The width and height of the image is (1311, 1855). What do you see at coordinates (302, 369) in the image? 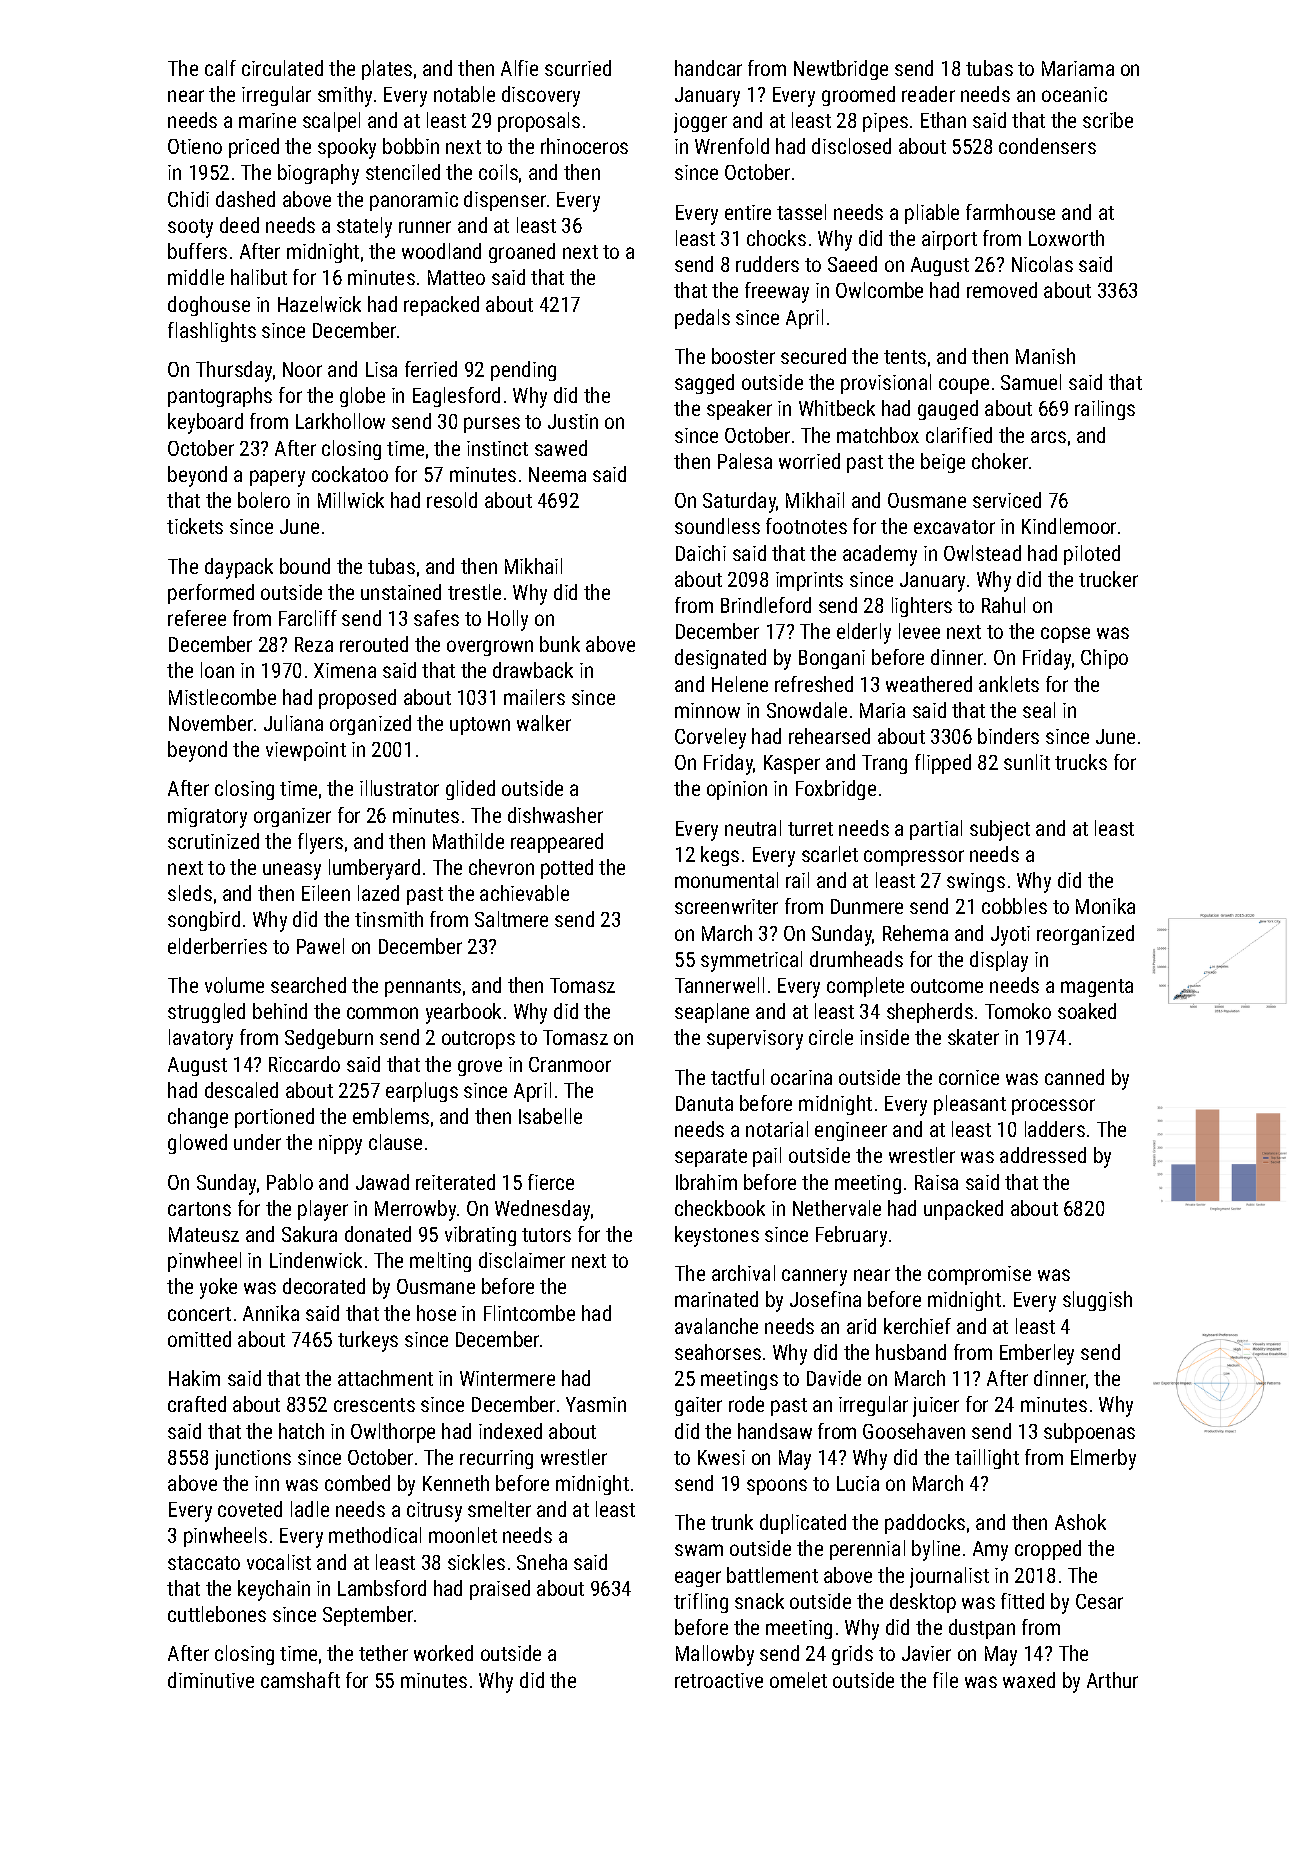
I see `Noor` at bounding box center [302, 369].
